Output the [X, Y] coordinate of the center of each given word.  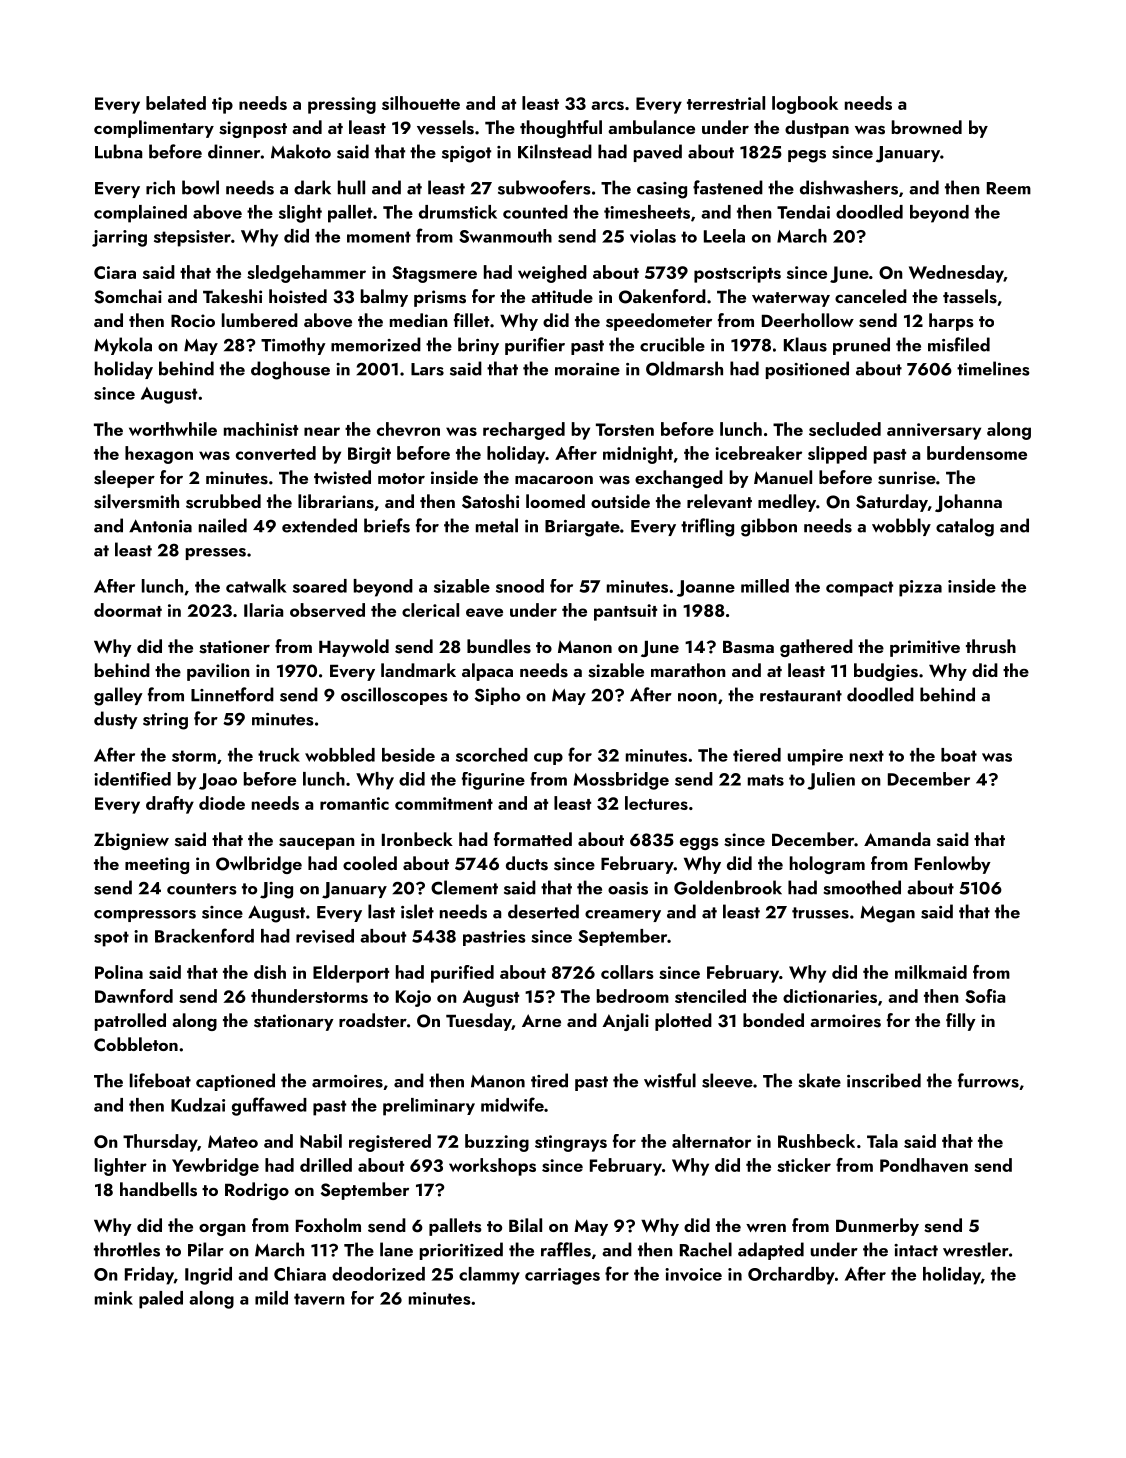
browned [927, 127]
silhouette [421, 103]
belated [176, 103]
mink [114, 1298]
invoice [693, 1274]
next [867, 756]
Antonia [160, 526]
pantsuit [625, 612]
